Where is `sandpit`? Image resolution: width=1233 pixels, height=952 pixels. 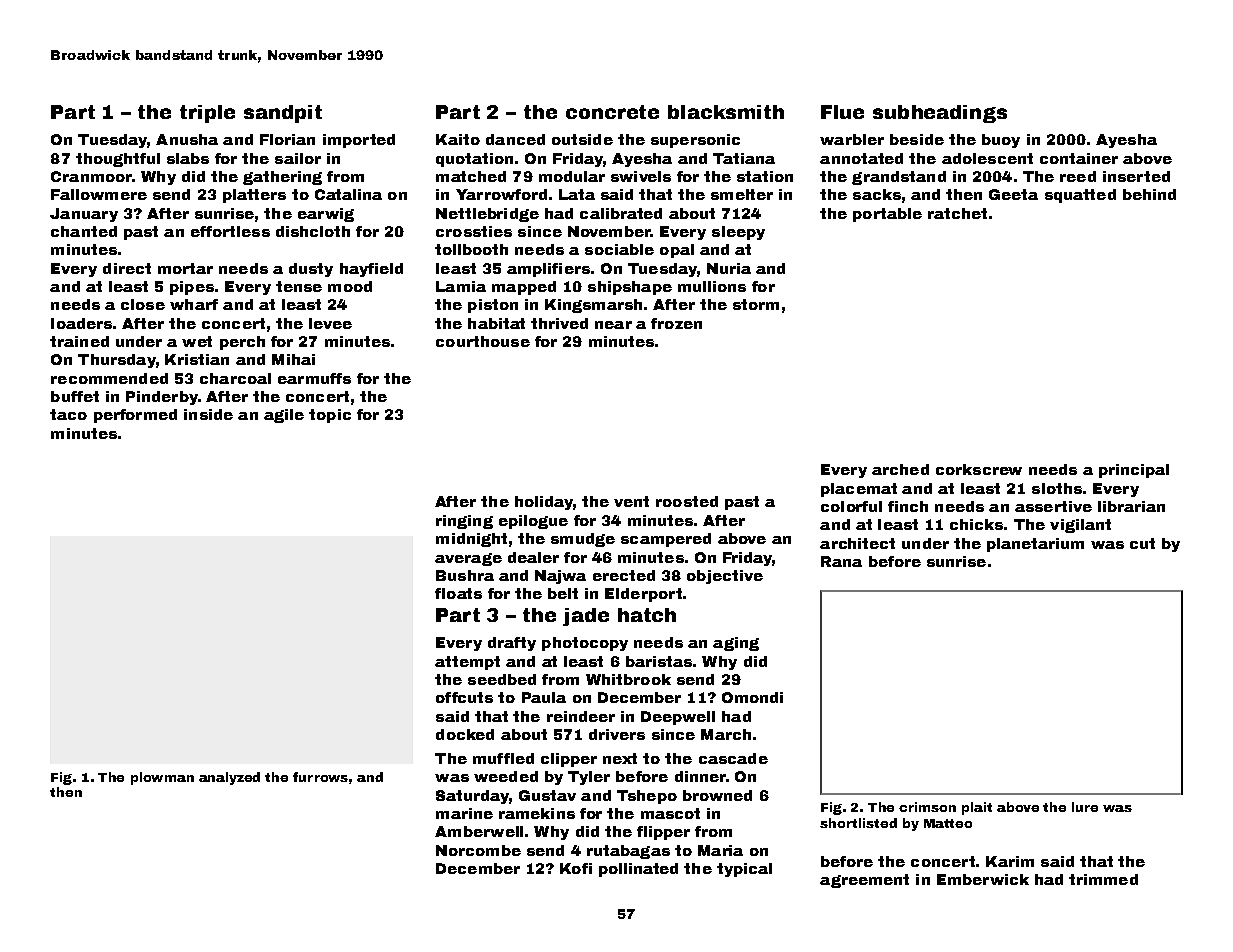 sandpit is located at coordinates (283, 114).
